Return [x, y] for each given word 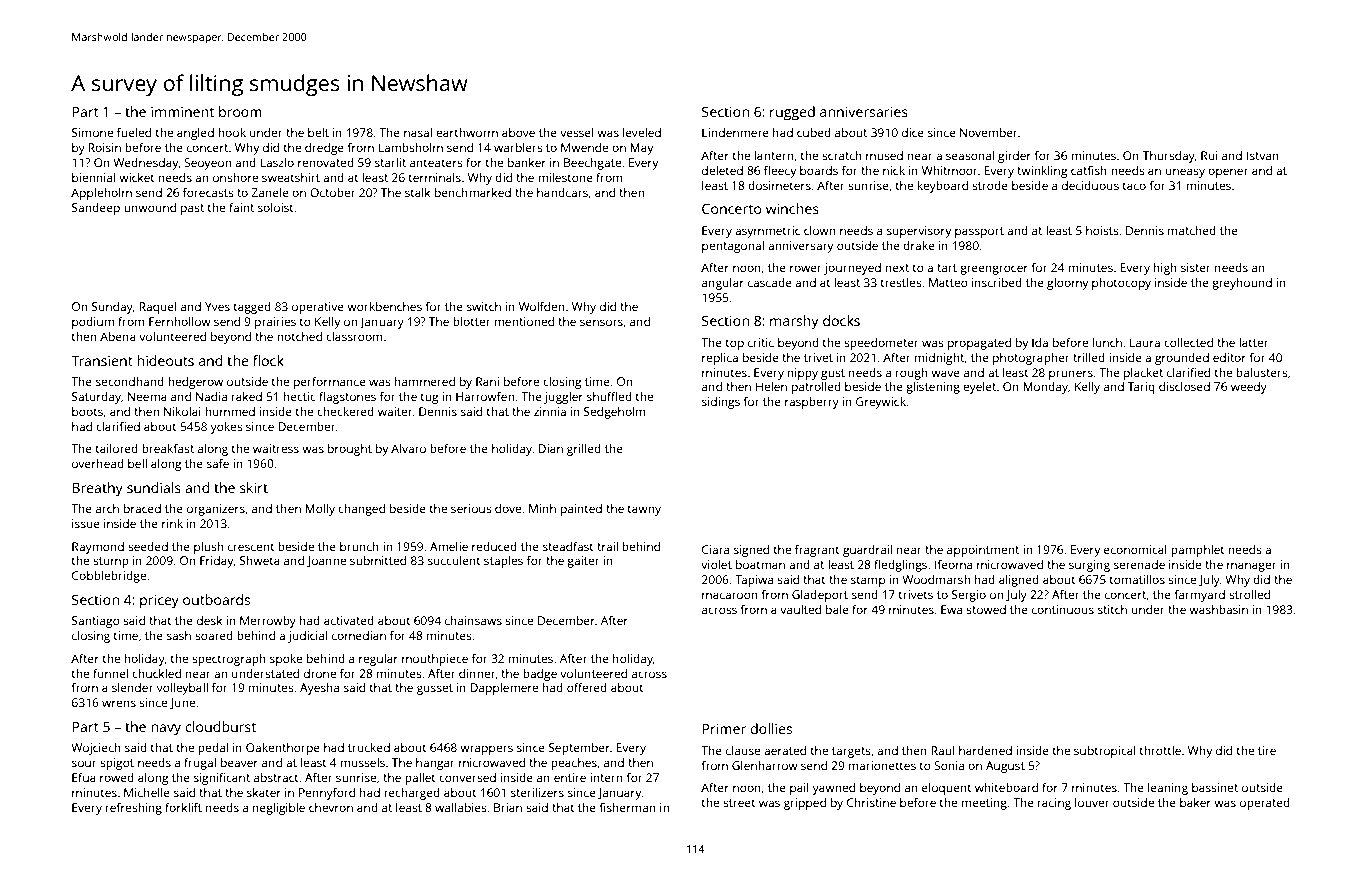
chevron [331, 807]
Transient [102, 360]
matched [1192, 230]
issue [86, 523]
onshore [235, 177]
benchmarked [473, 192]
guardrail [867, 551]
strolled [1249, 594]
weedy [1249, 388]
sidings [721, 403]
